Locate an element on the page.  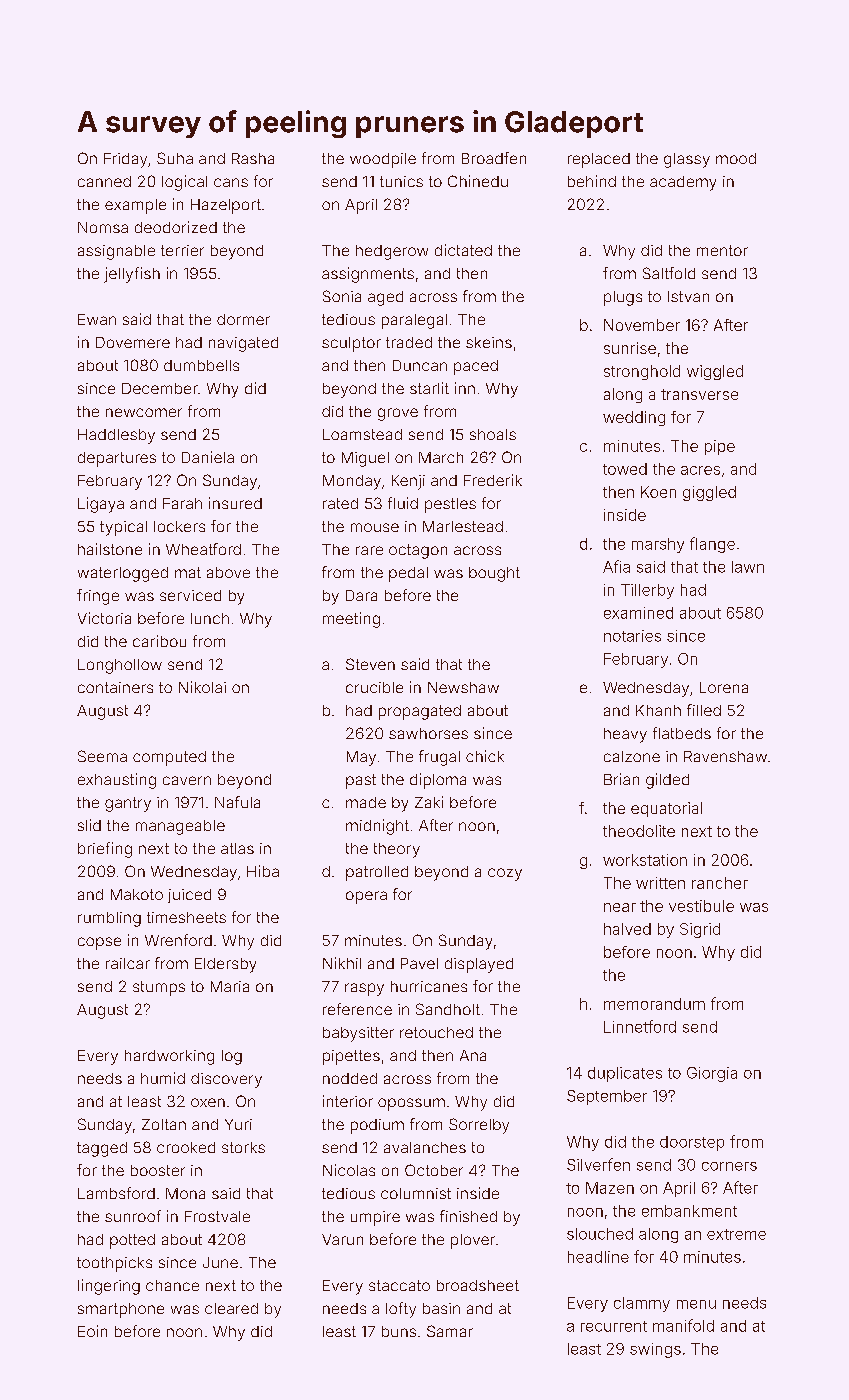
containers is located at coordinates (115, 687).
